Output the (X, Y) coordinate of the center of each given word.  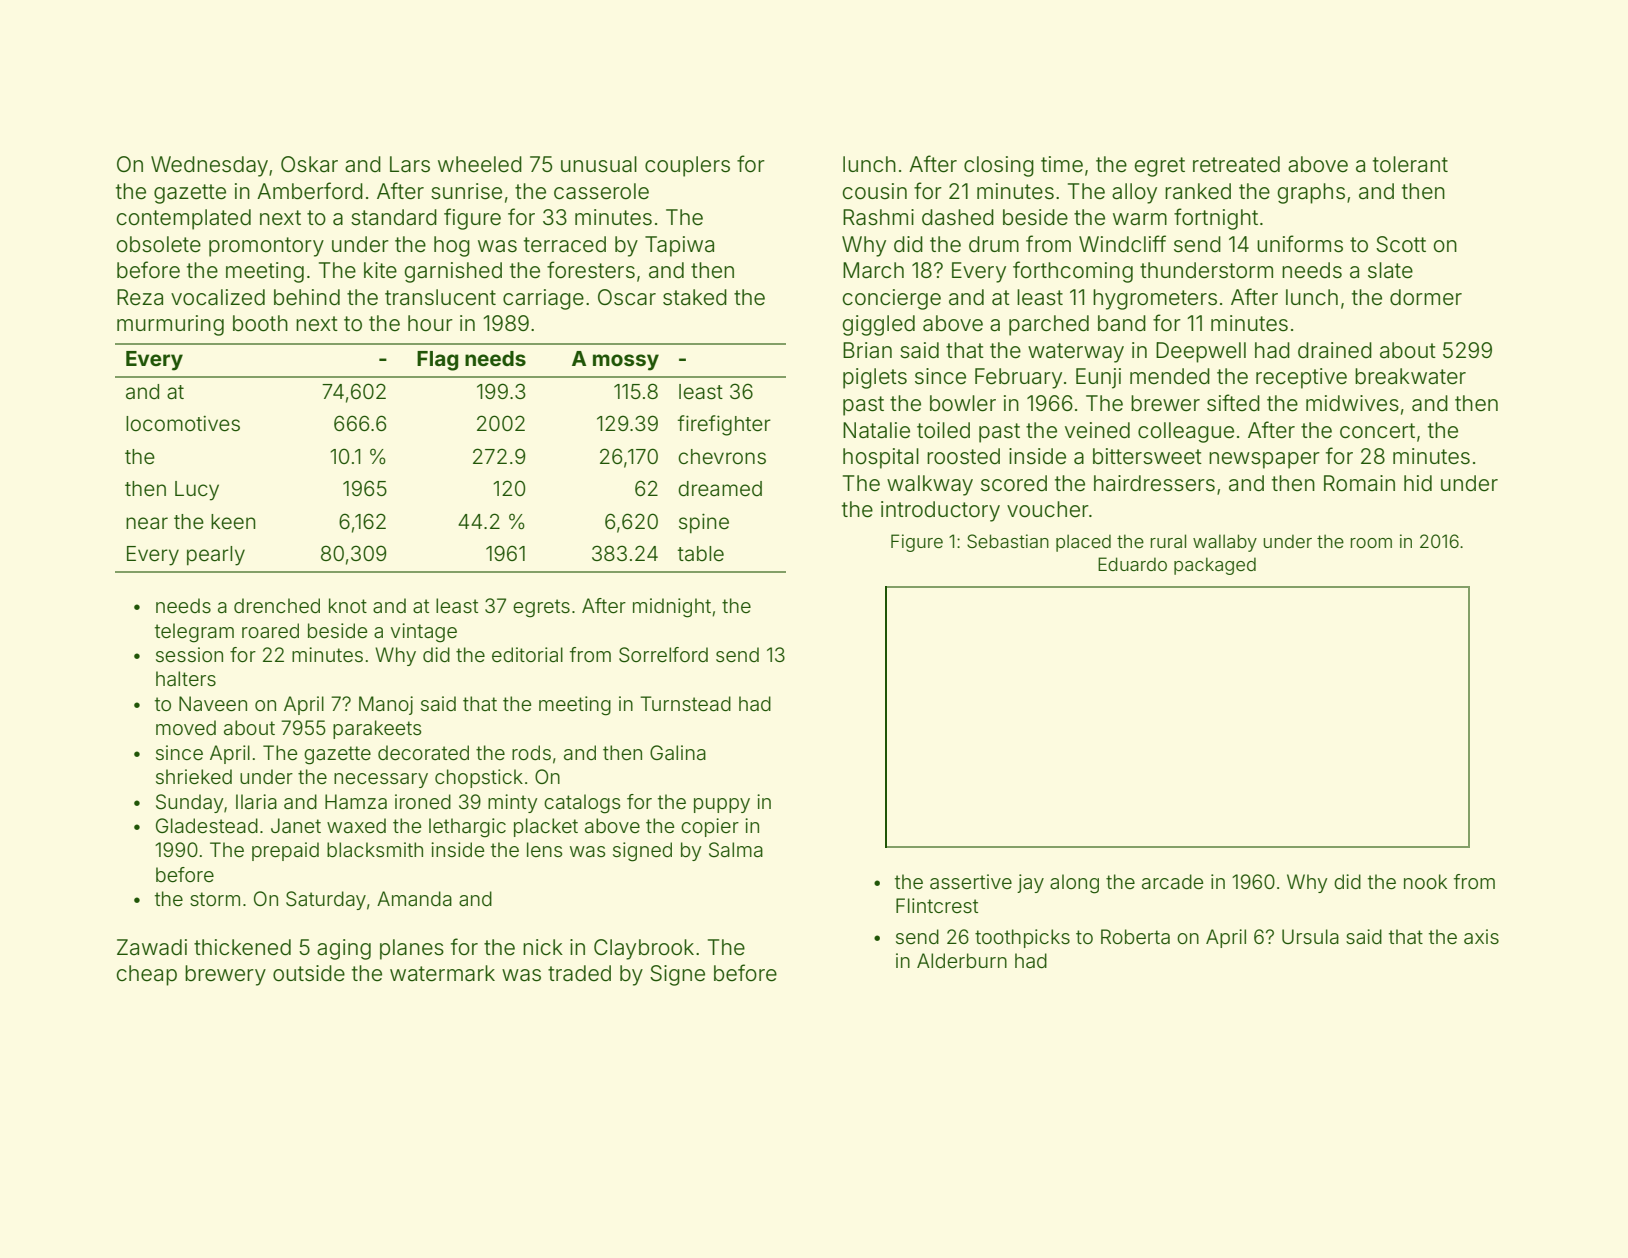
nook (1425, 881)
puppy (722, 805)
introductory (940, 511)
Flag (437, 361)
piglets (875, 378)
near (147, 523)
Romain (1359, 483)
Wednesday (209, 166)
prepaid (285, 851)
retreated (1236, 164)
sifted (1233, 403)
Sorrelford (663, 655)
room (1371, 543)
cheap (147, 975)
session (189, 654)
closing (999, 166)
